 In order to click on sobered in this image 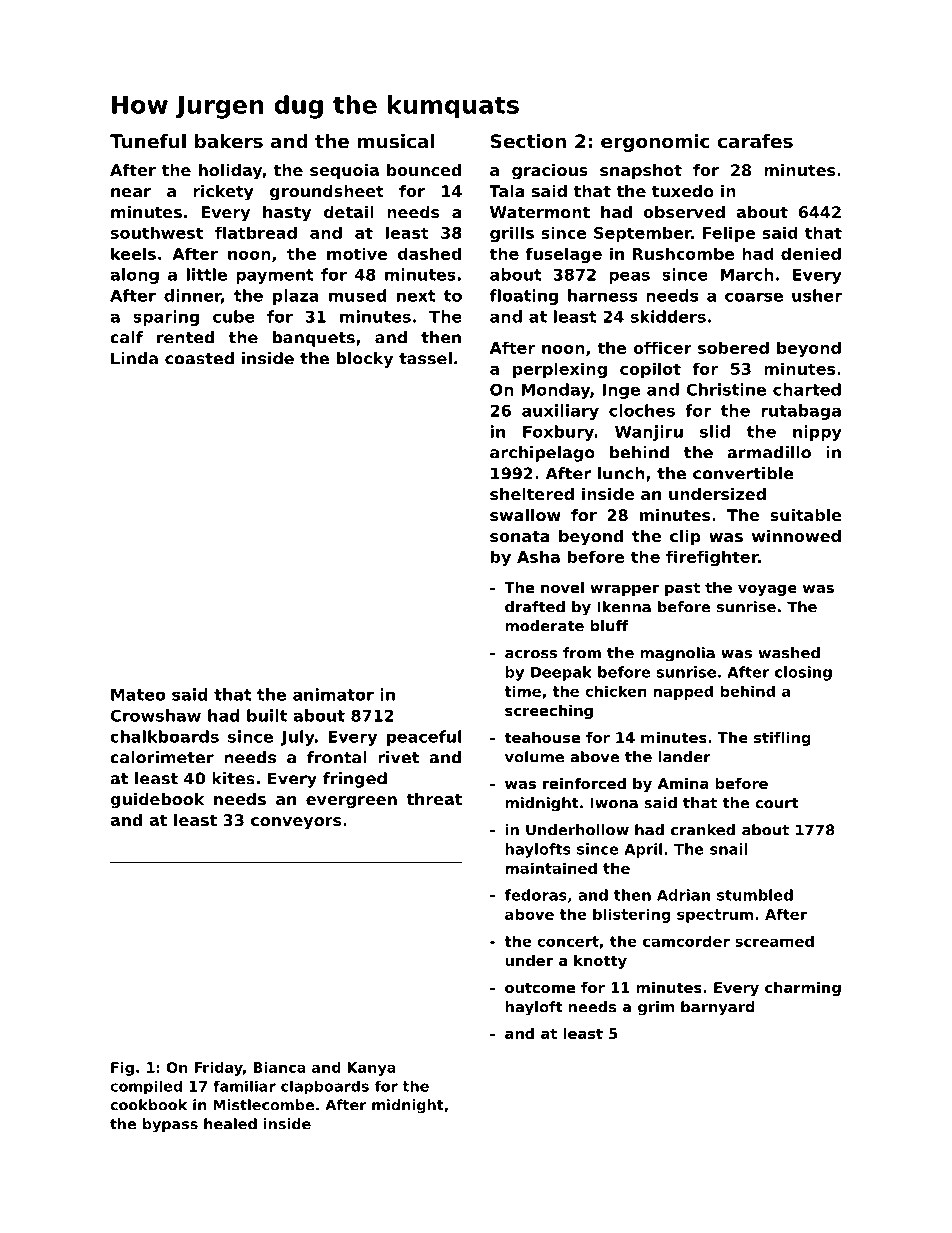, I will do `click(733, 347)`.
